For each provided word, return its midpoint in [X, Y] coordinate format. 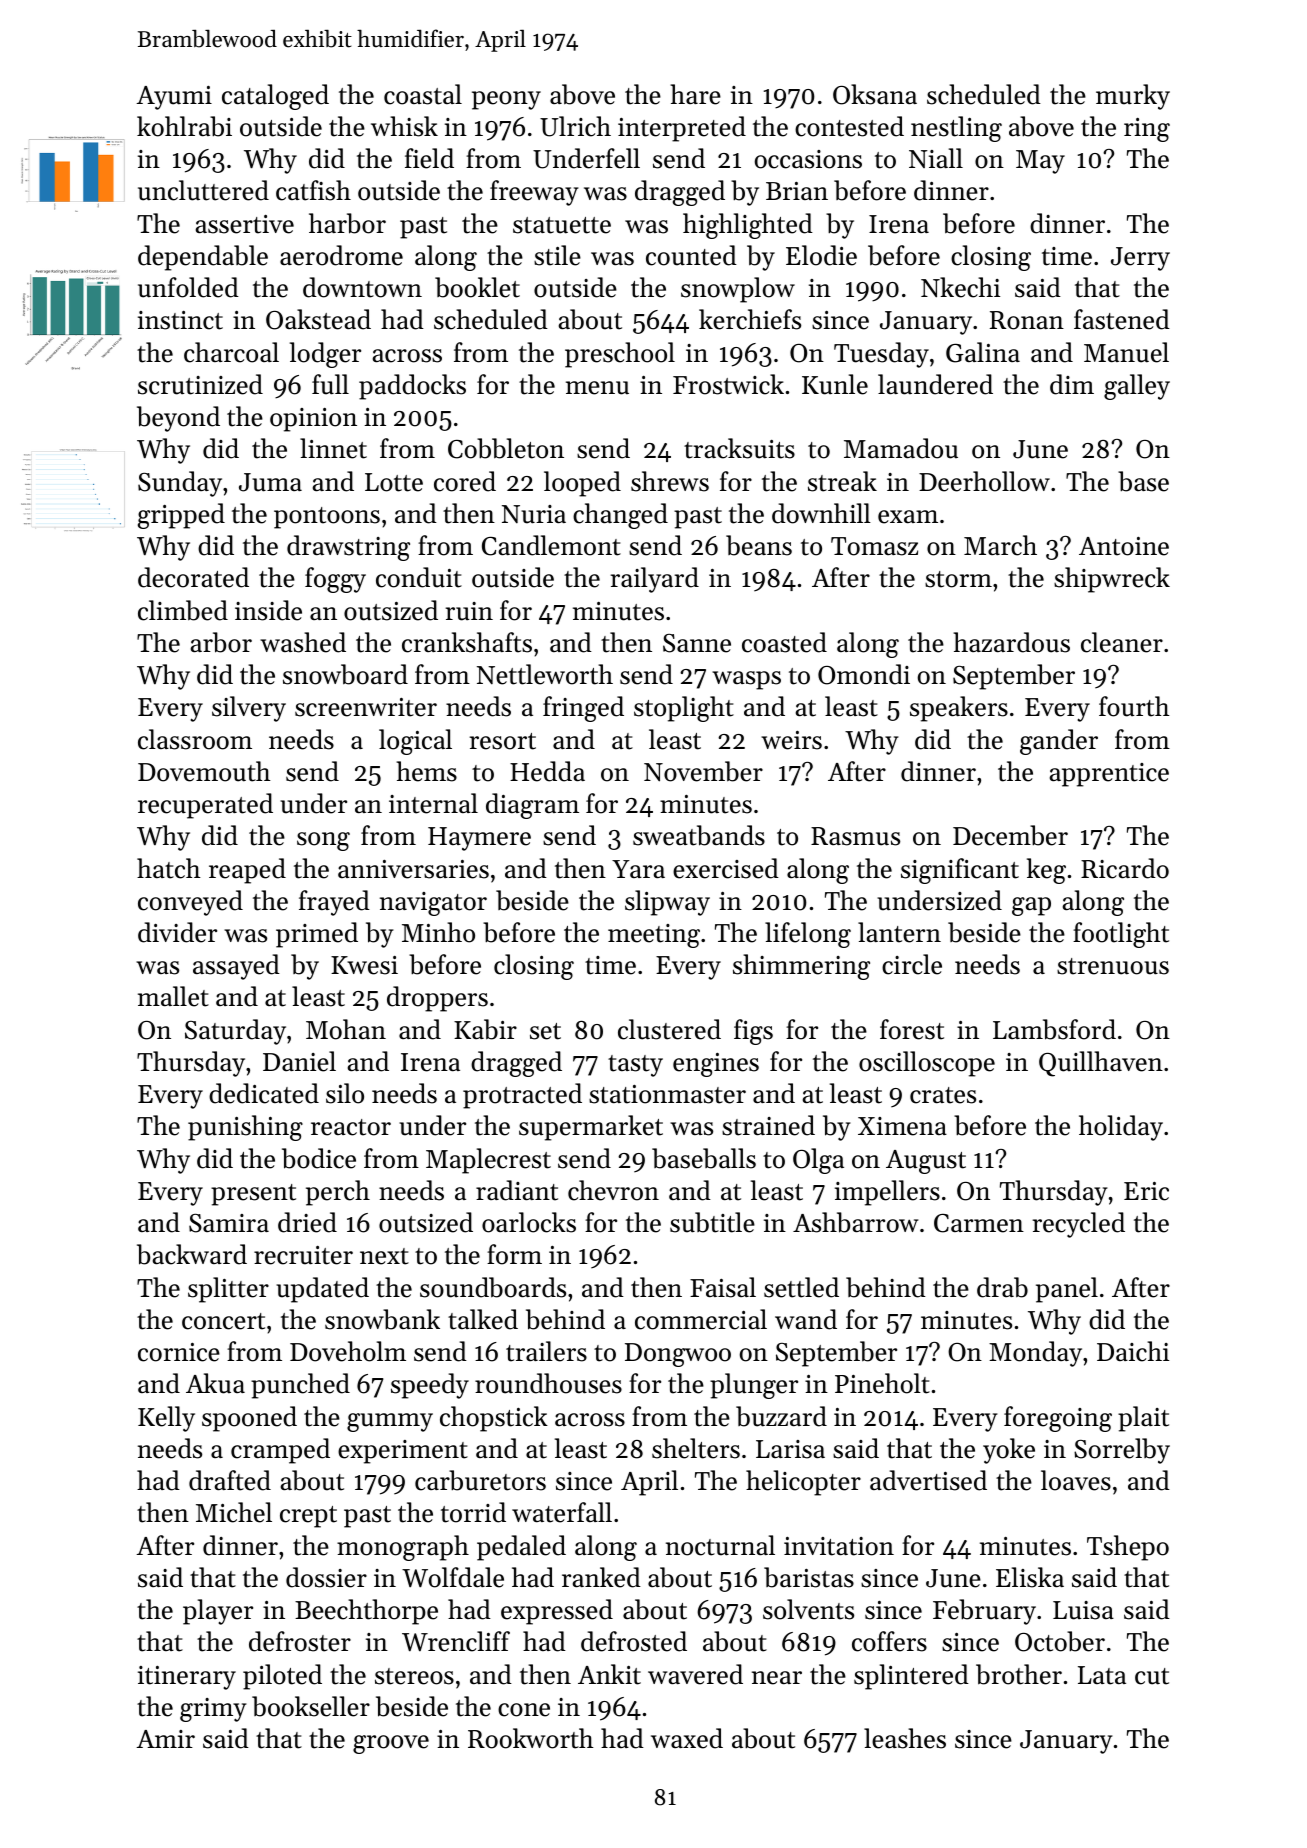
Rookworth [531, 1738]
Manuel [1126, 352]
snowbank [382, 1319]
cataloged [275, 97]
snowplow [738, 290]
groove [391, 1744]
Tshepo [1128, 1548]
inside [268, 610]
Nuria [534, 514]
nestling [956, 129]
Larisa [790, 1449]
